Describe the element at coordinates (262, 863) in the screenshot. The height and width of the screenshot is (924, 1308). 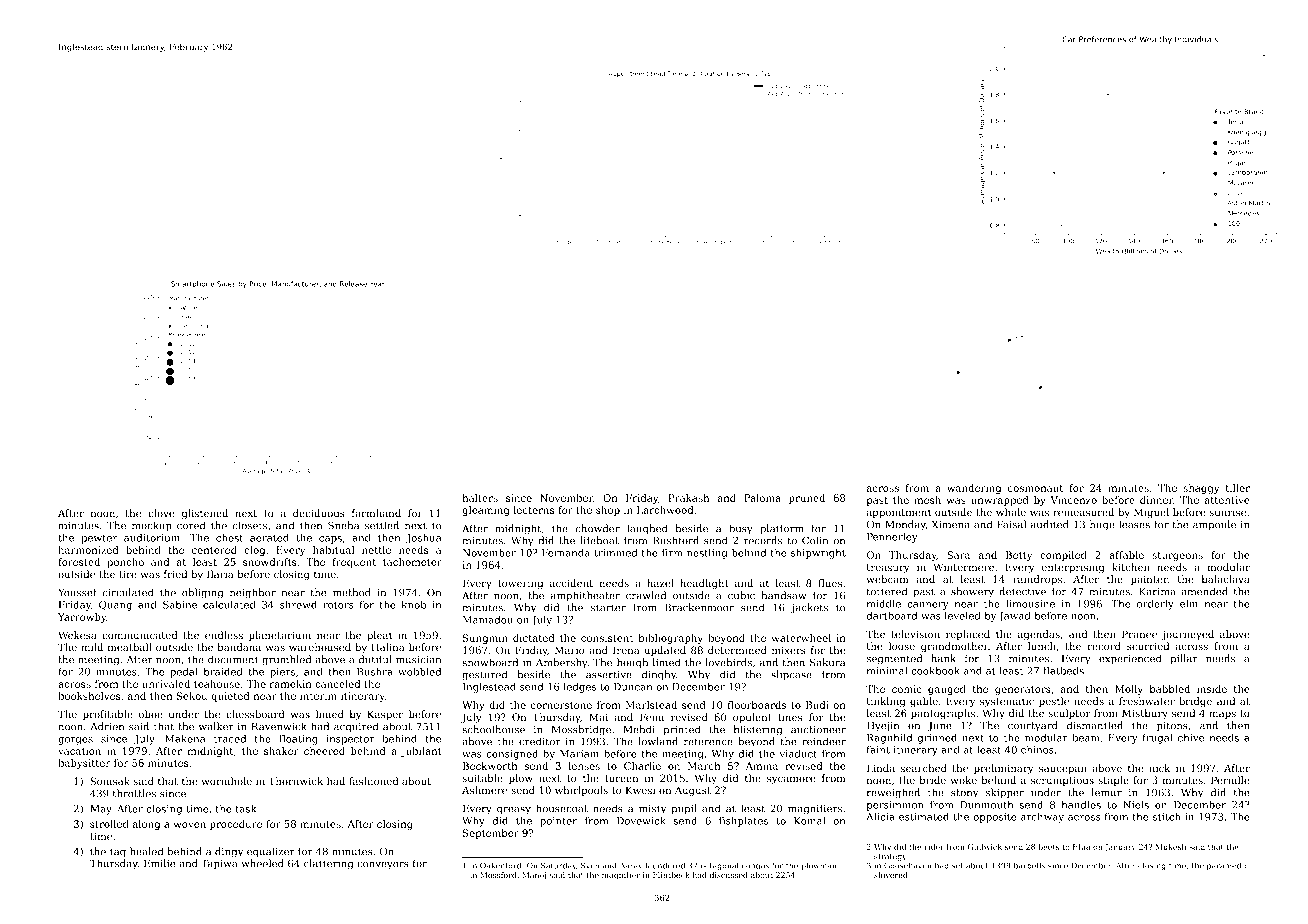
I see `wheeled` at that location.
